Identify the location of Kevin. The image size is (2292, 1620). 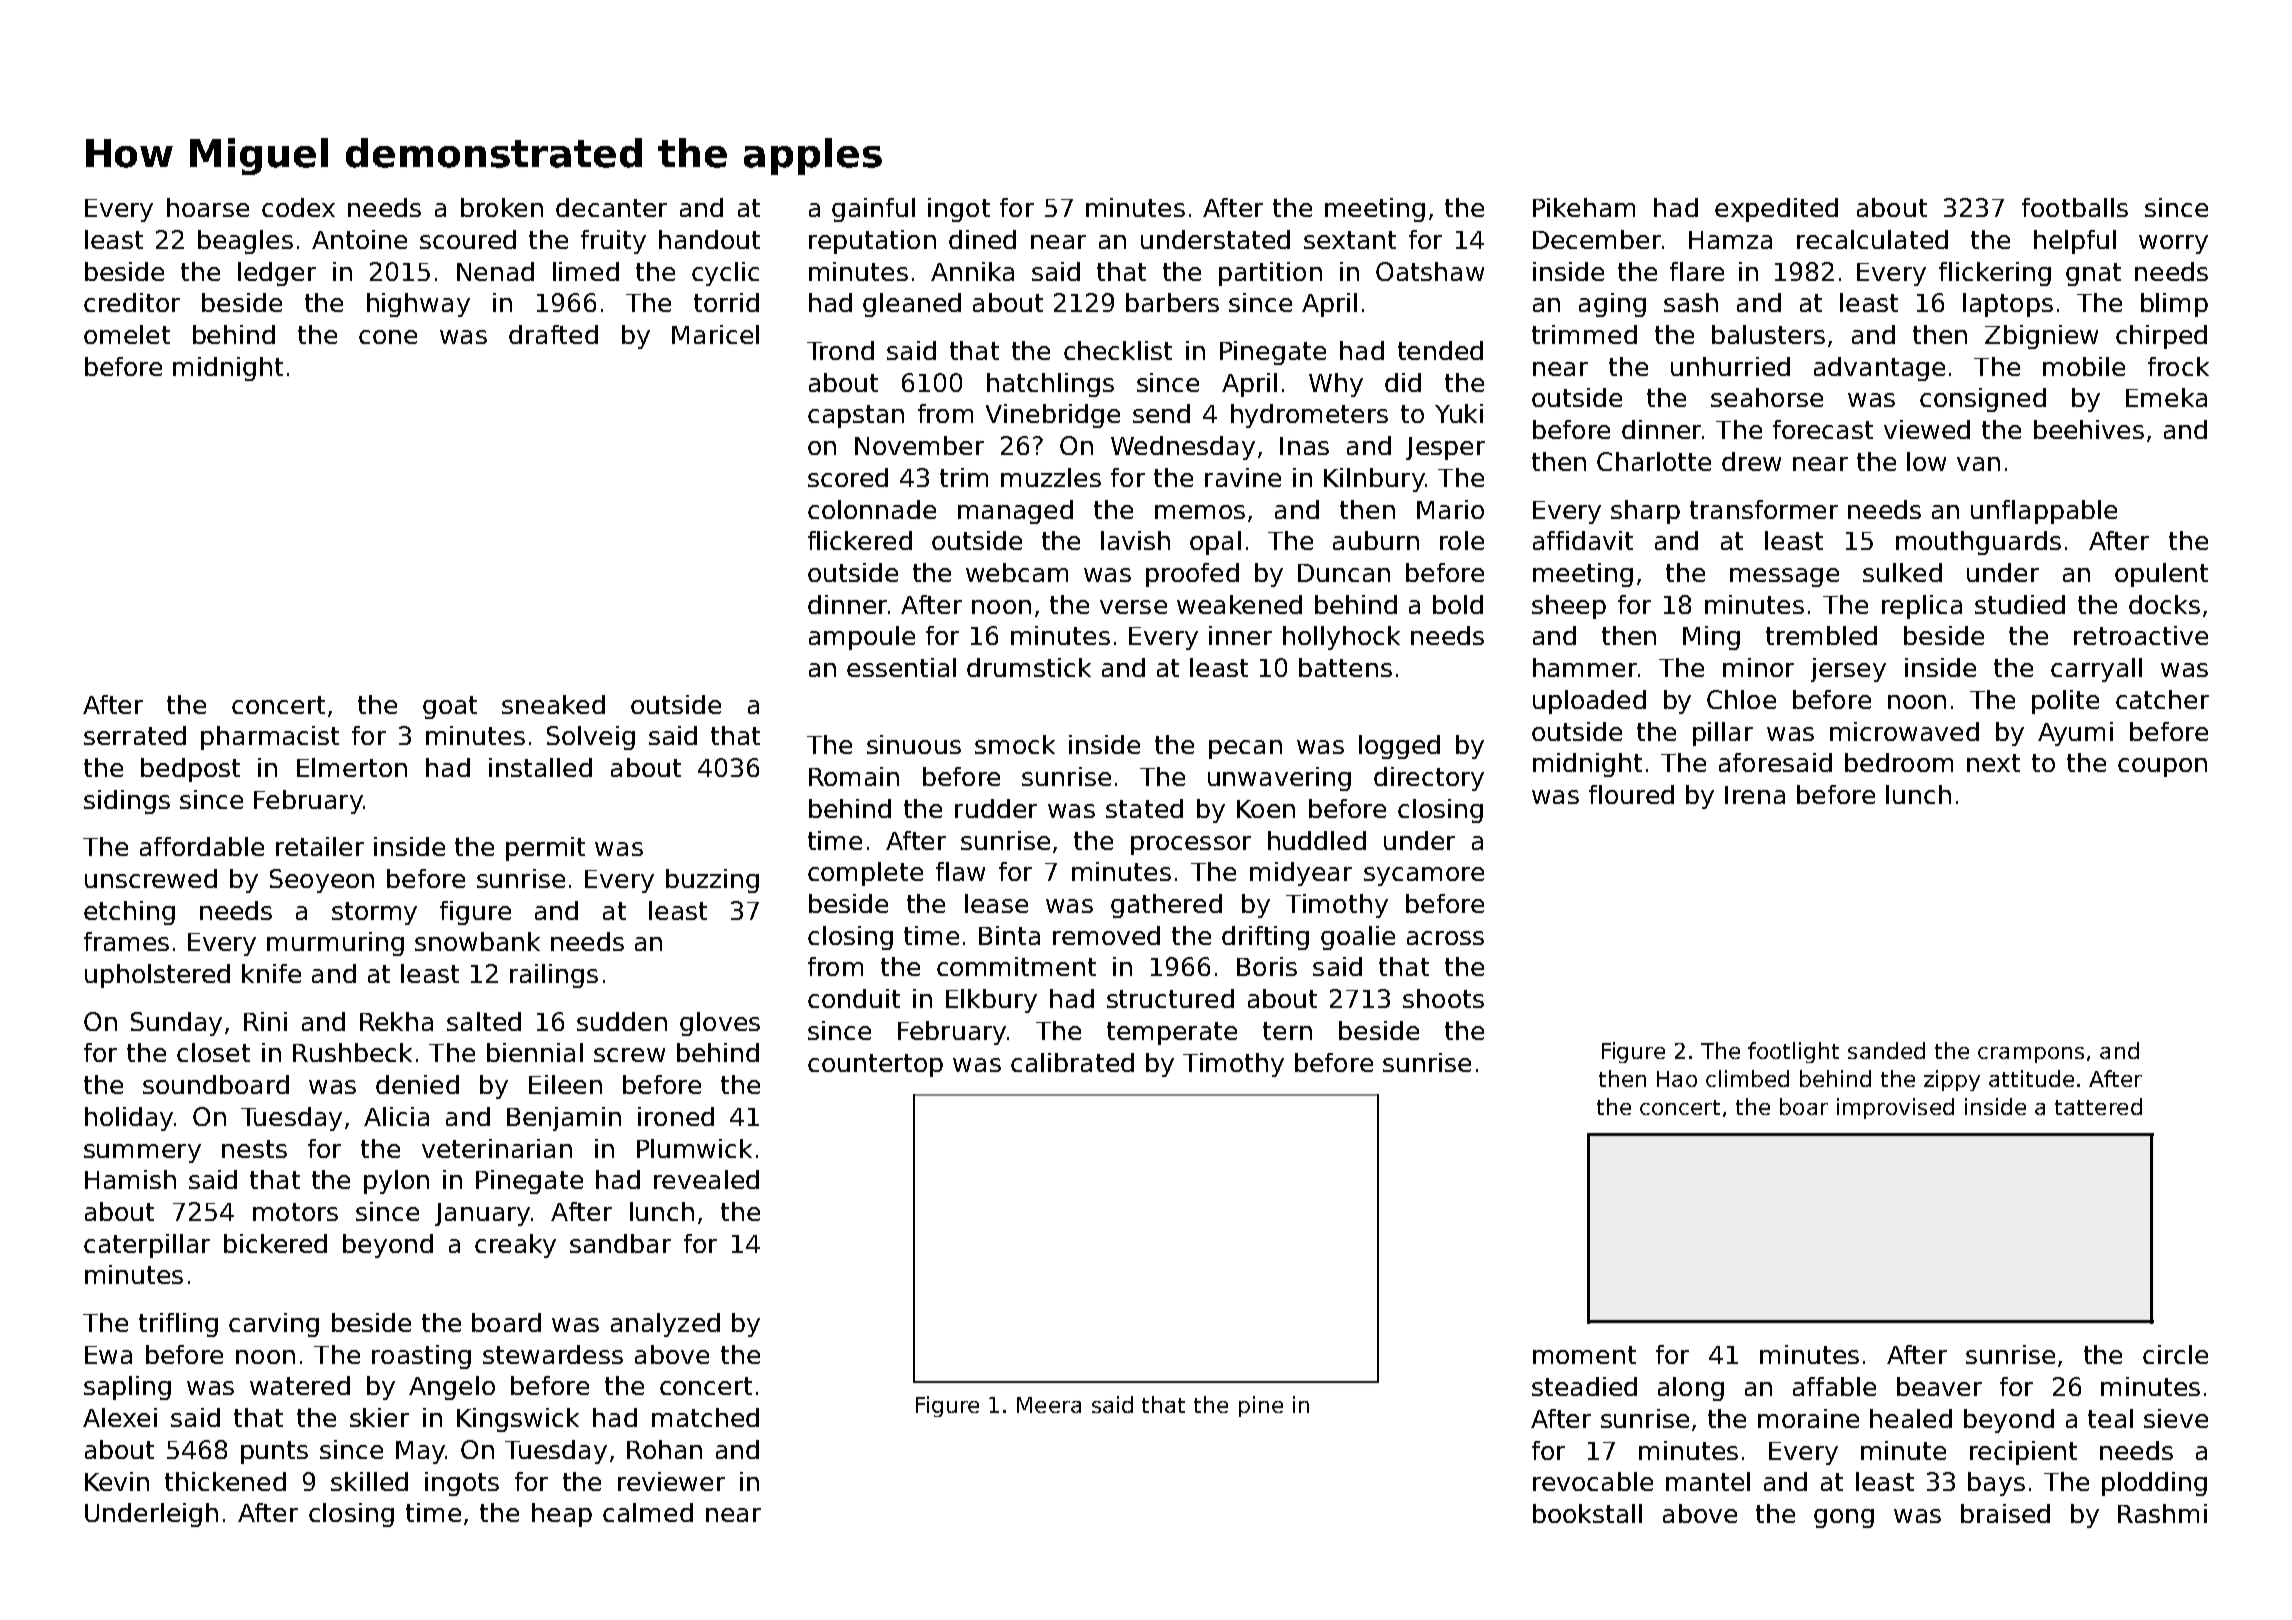
(117, 1481).
